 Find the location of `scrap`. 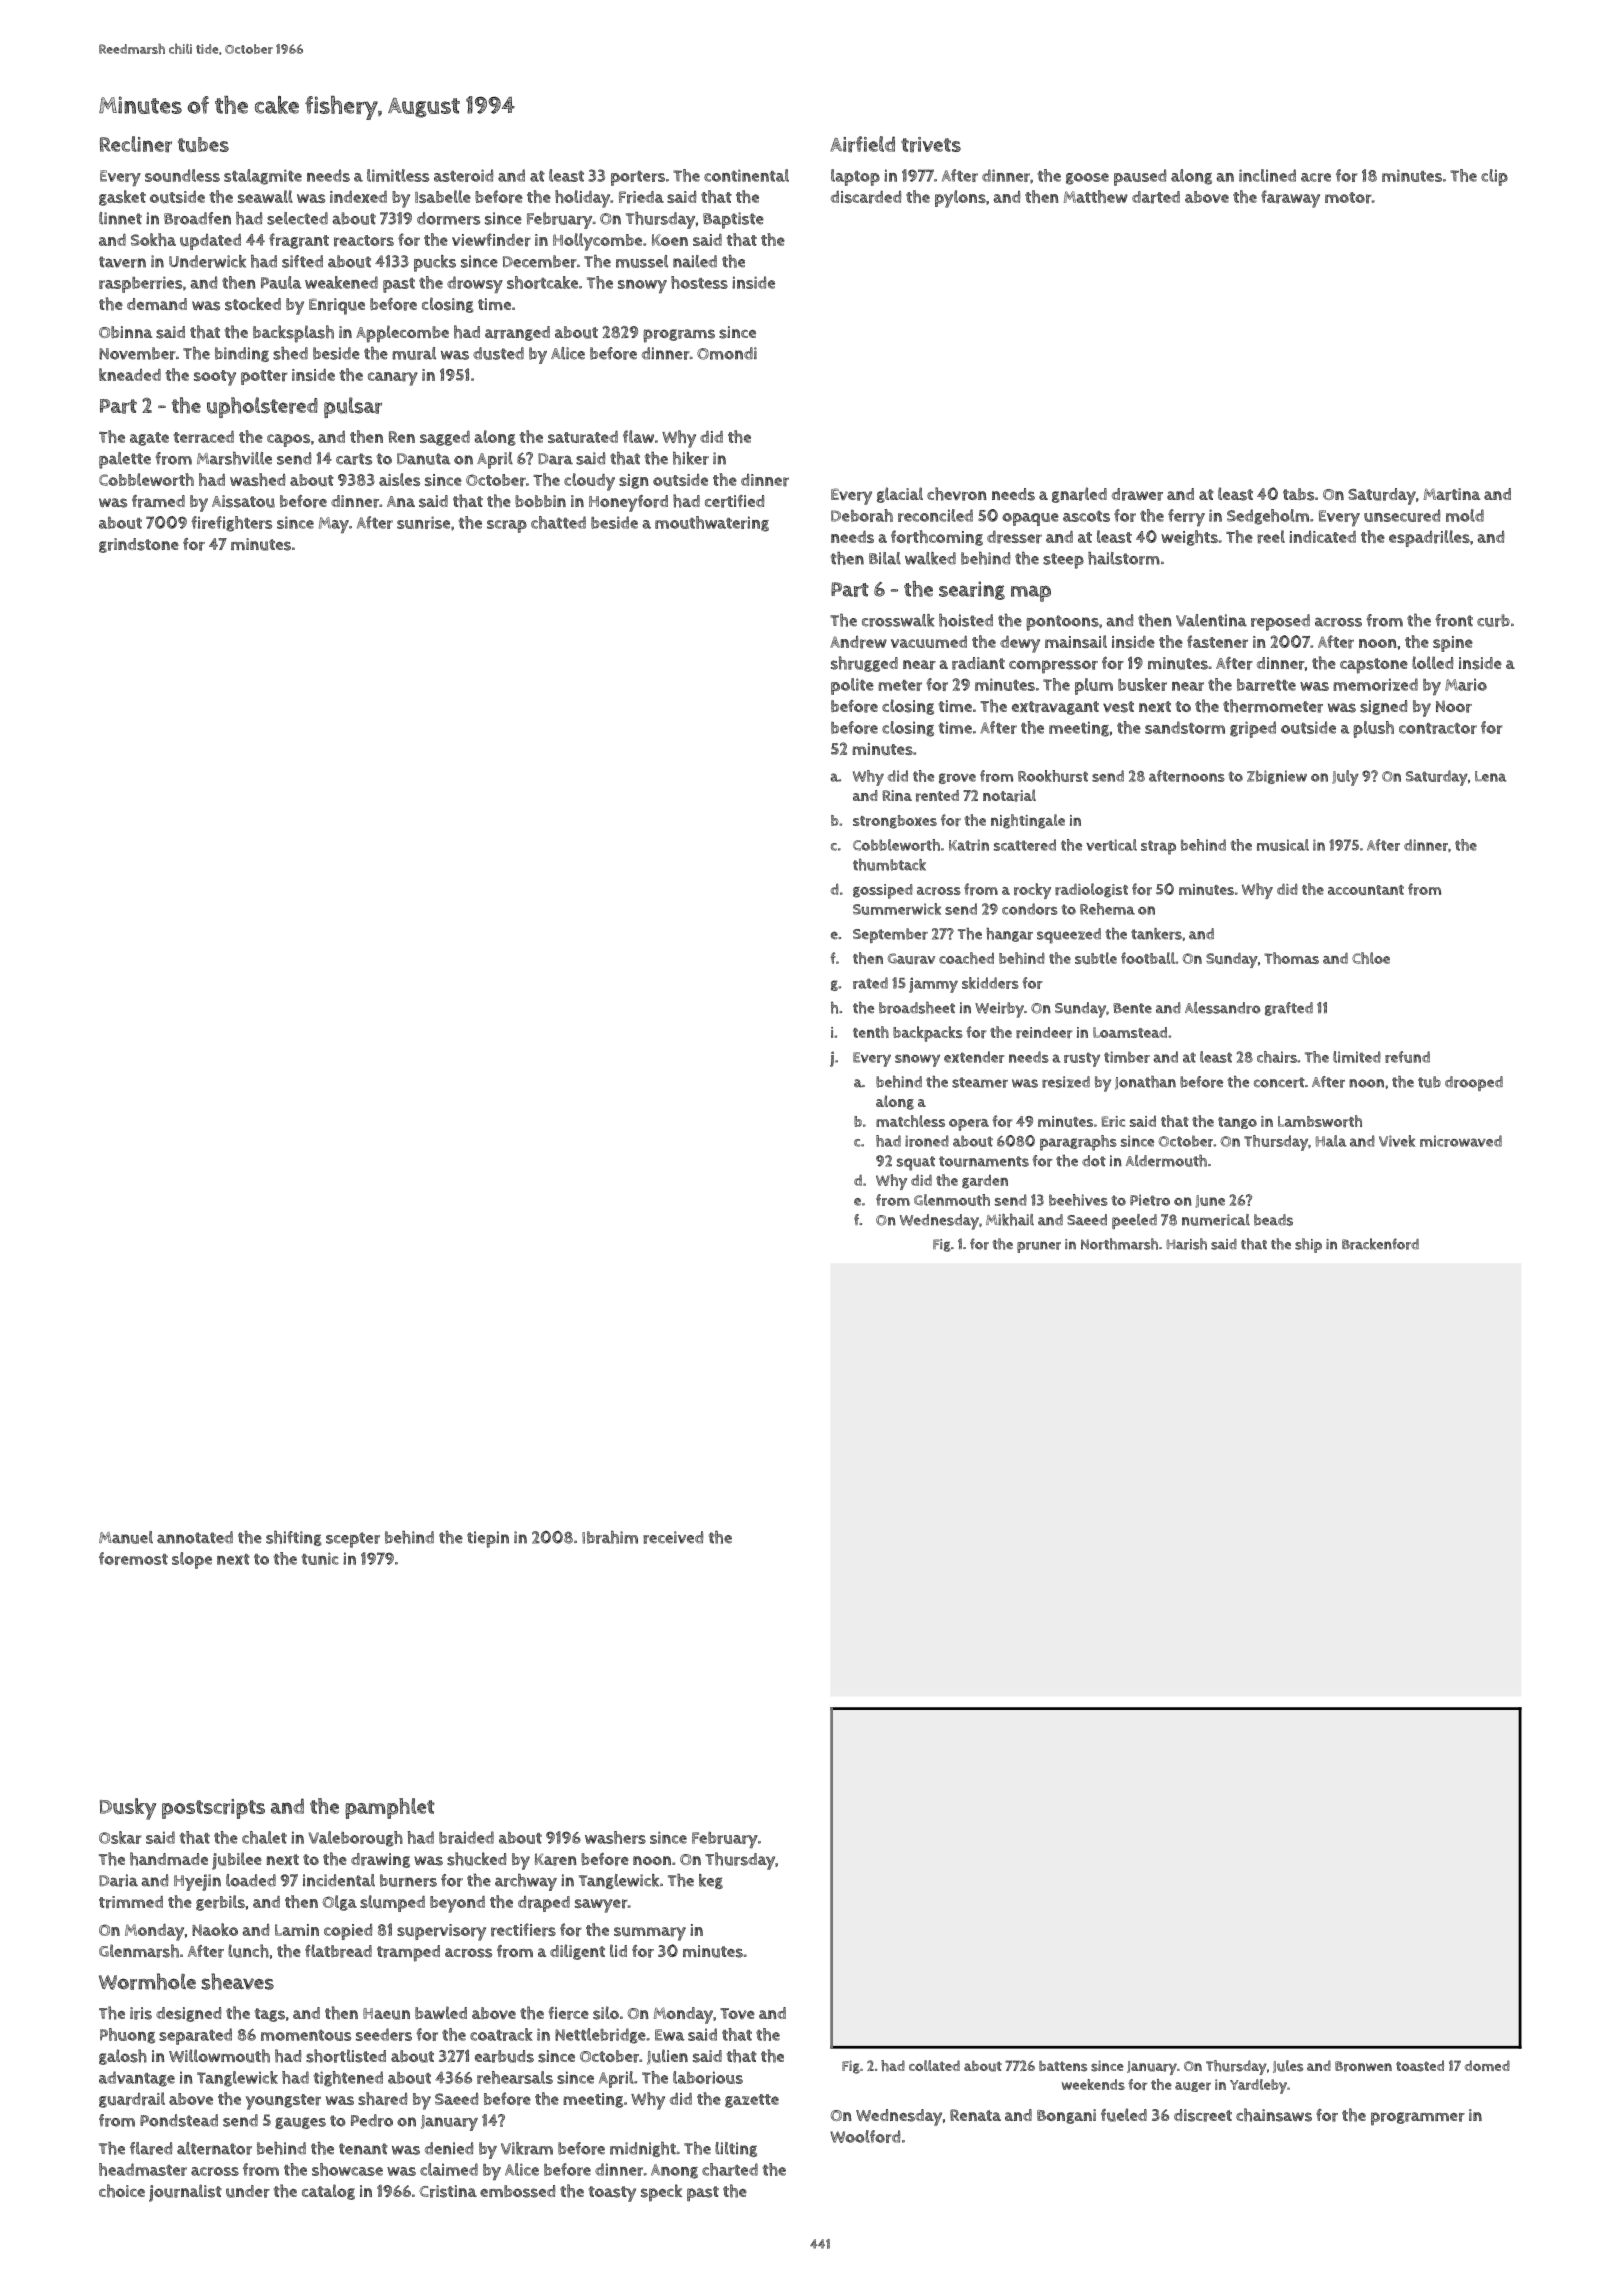

scrap is located at coordinates (507, 526).
